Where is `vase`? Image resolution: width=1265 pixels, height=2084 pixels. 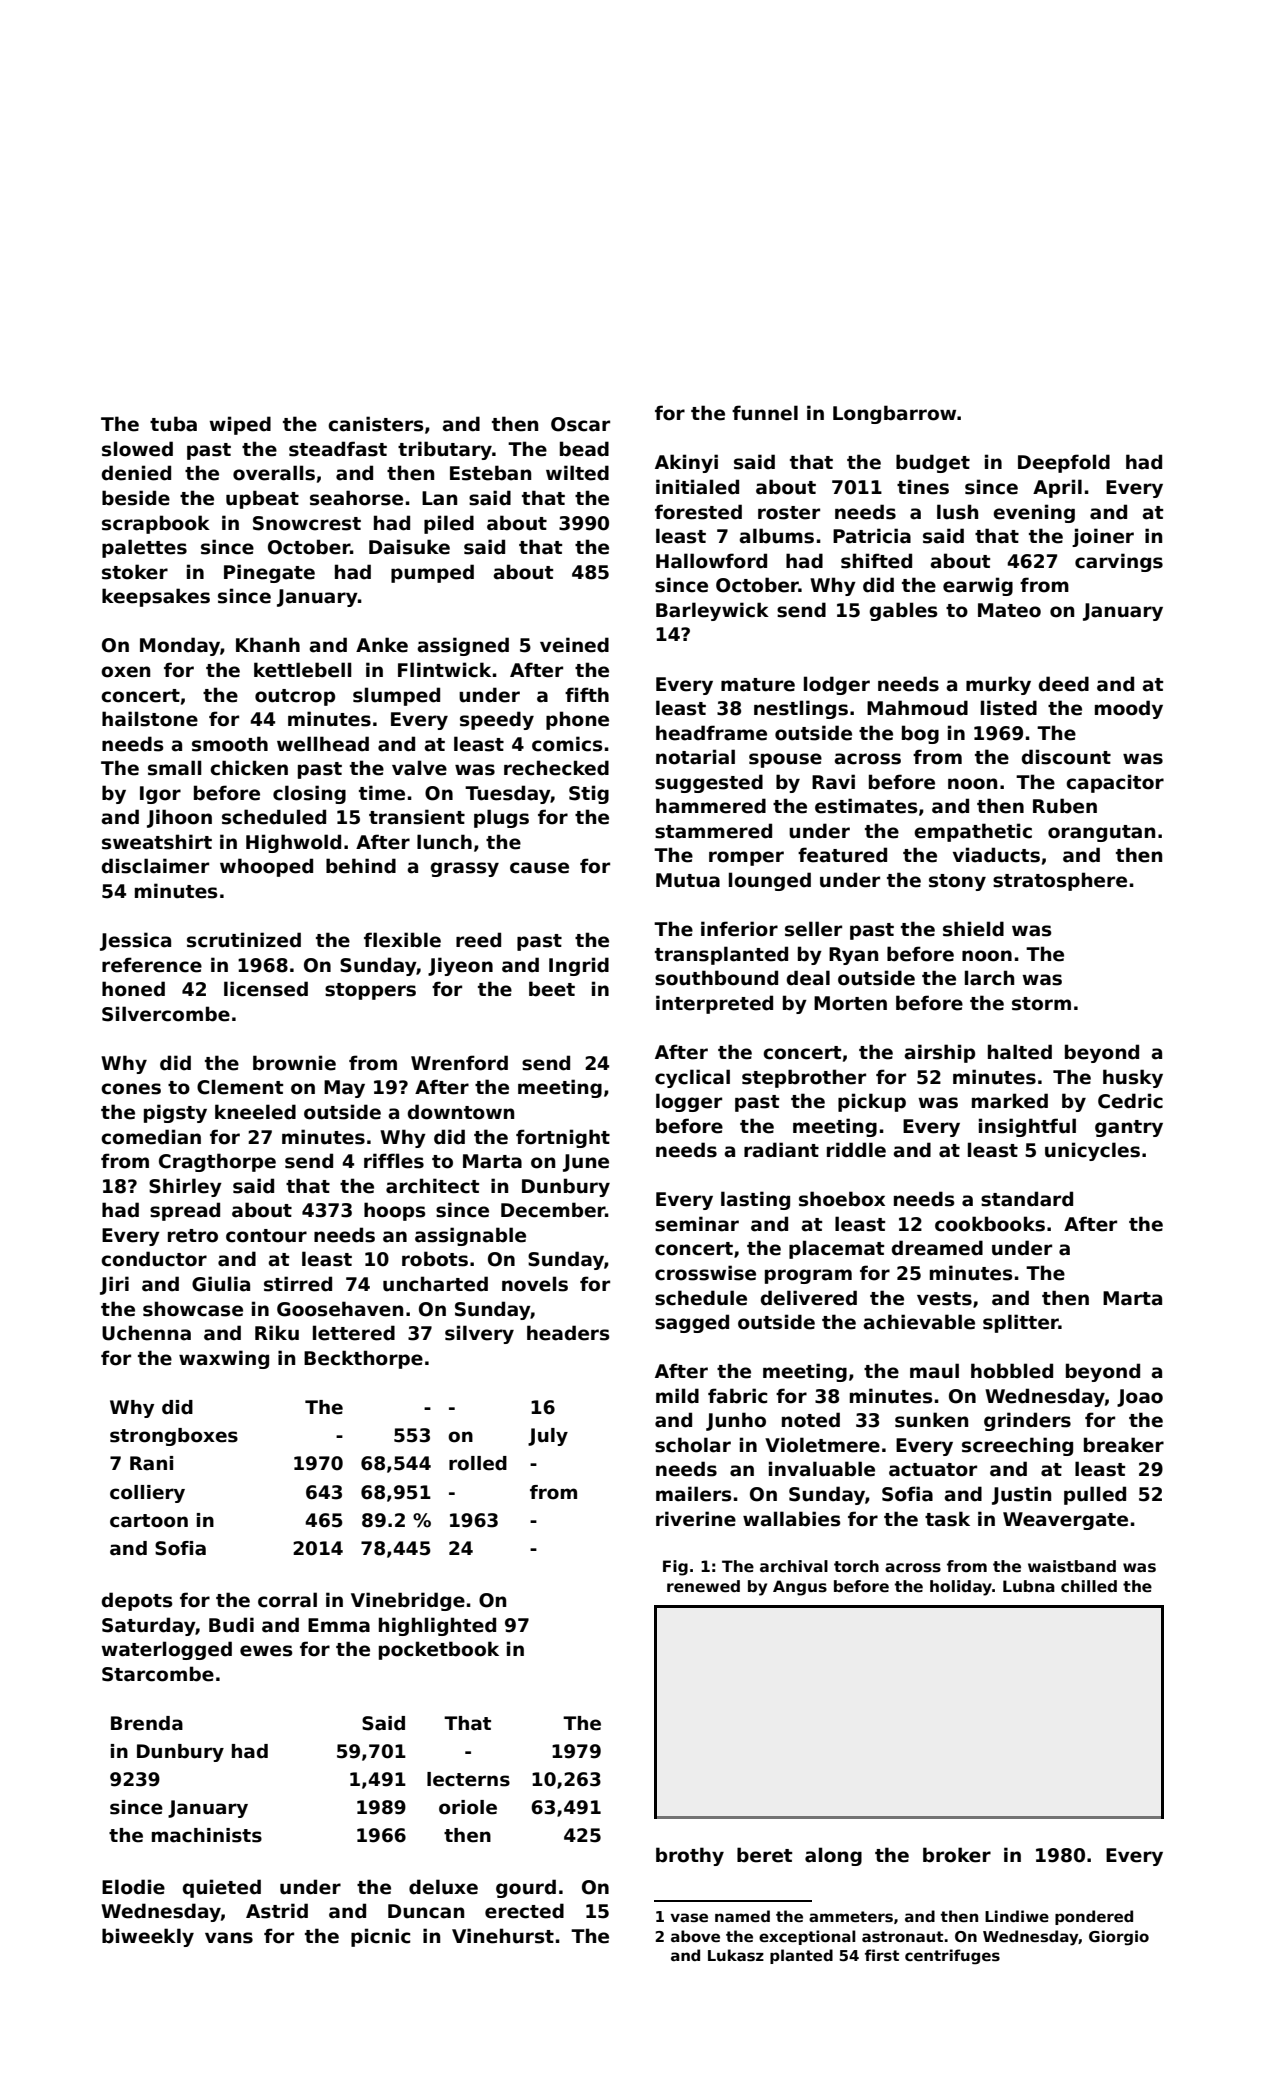
vase is located at coordinates (689, 1917).
